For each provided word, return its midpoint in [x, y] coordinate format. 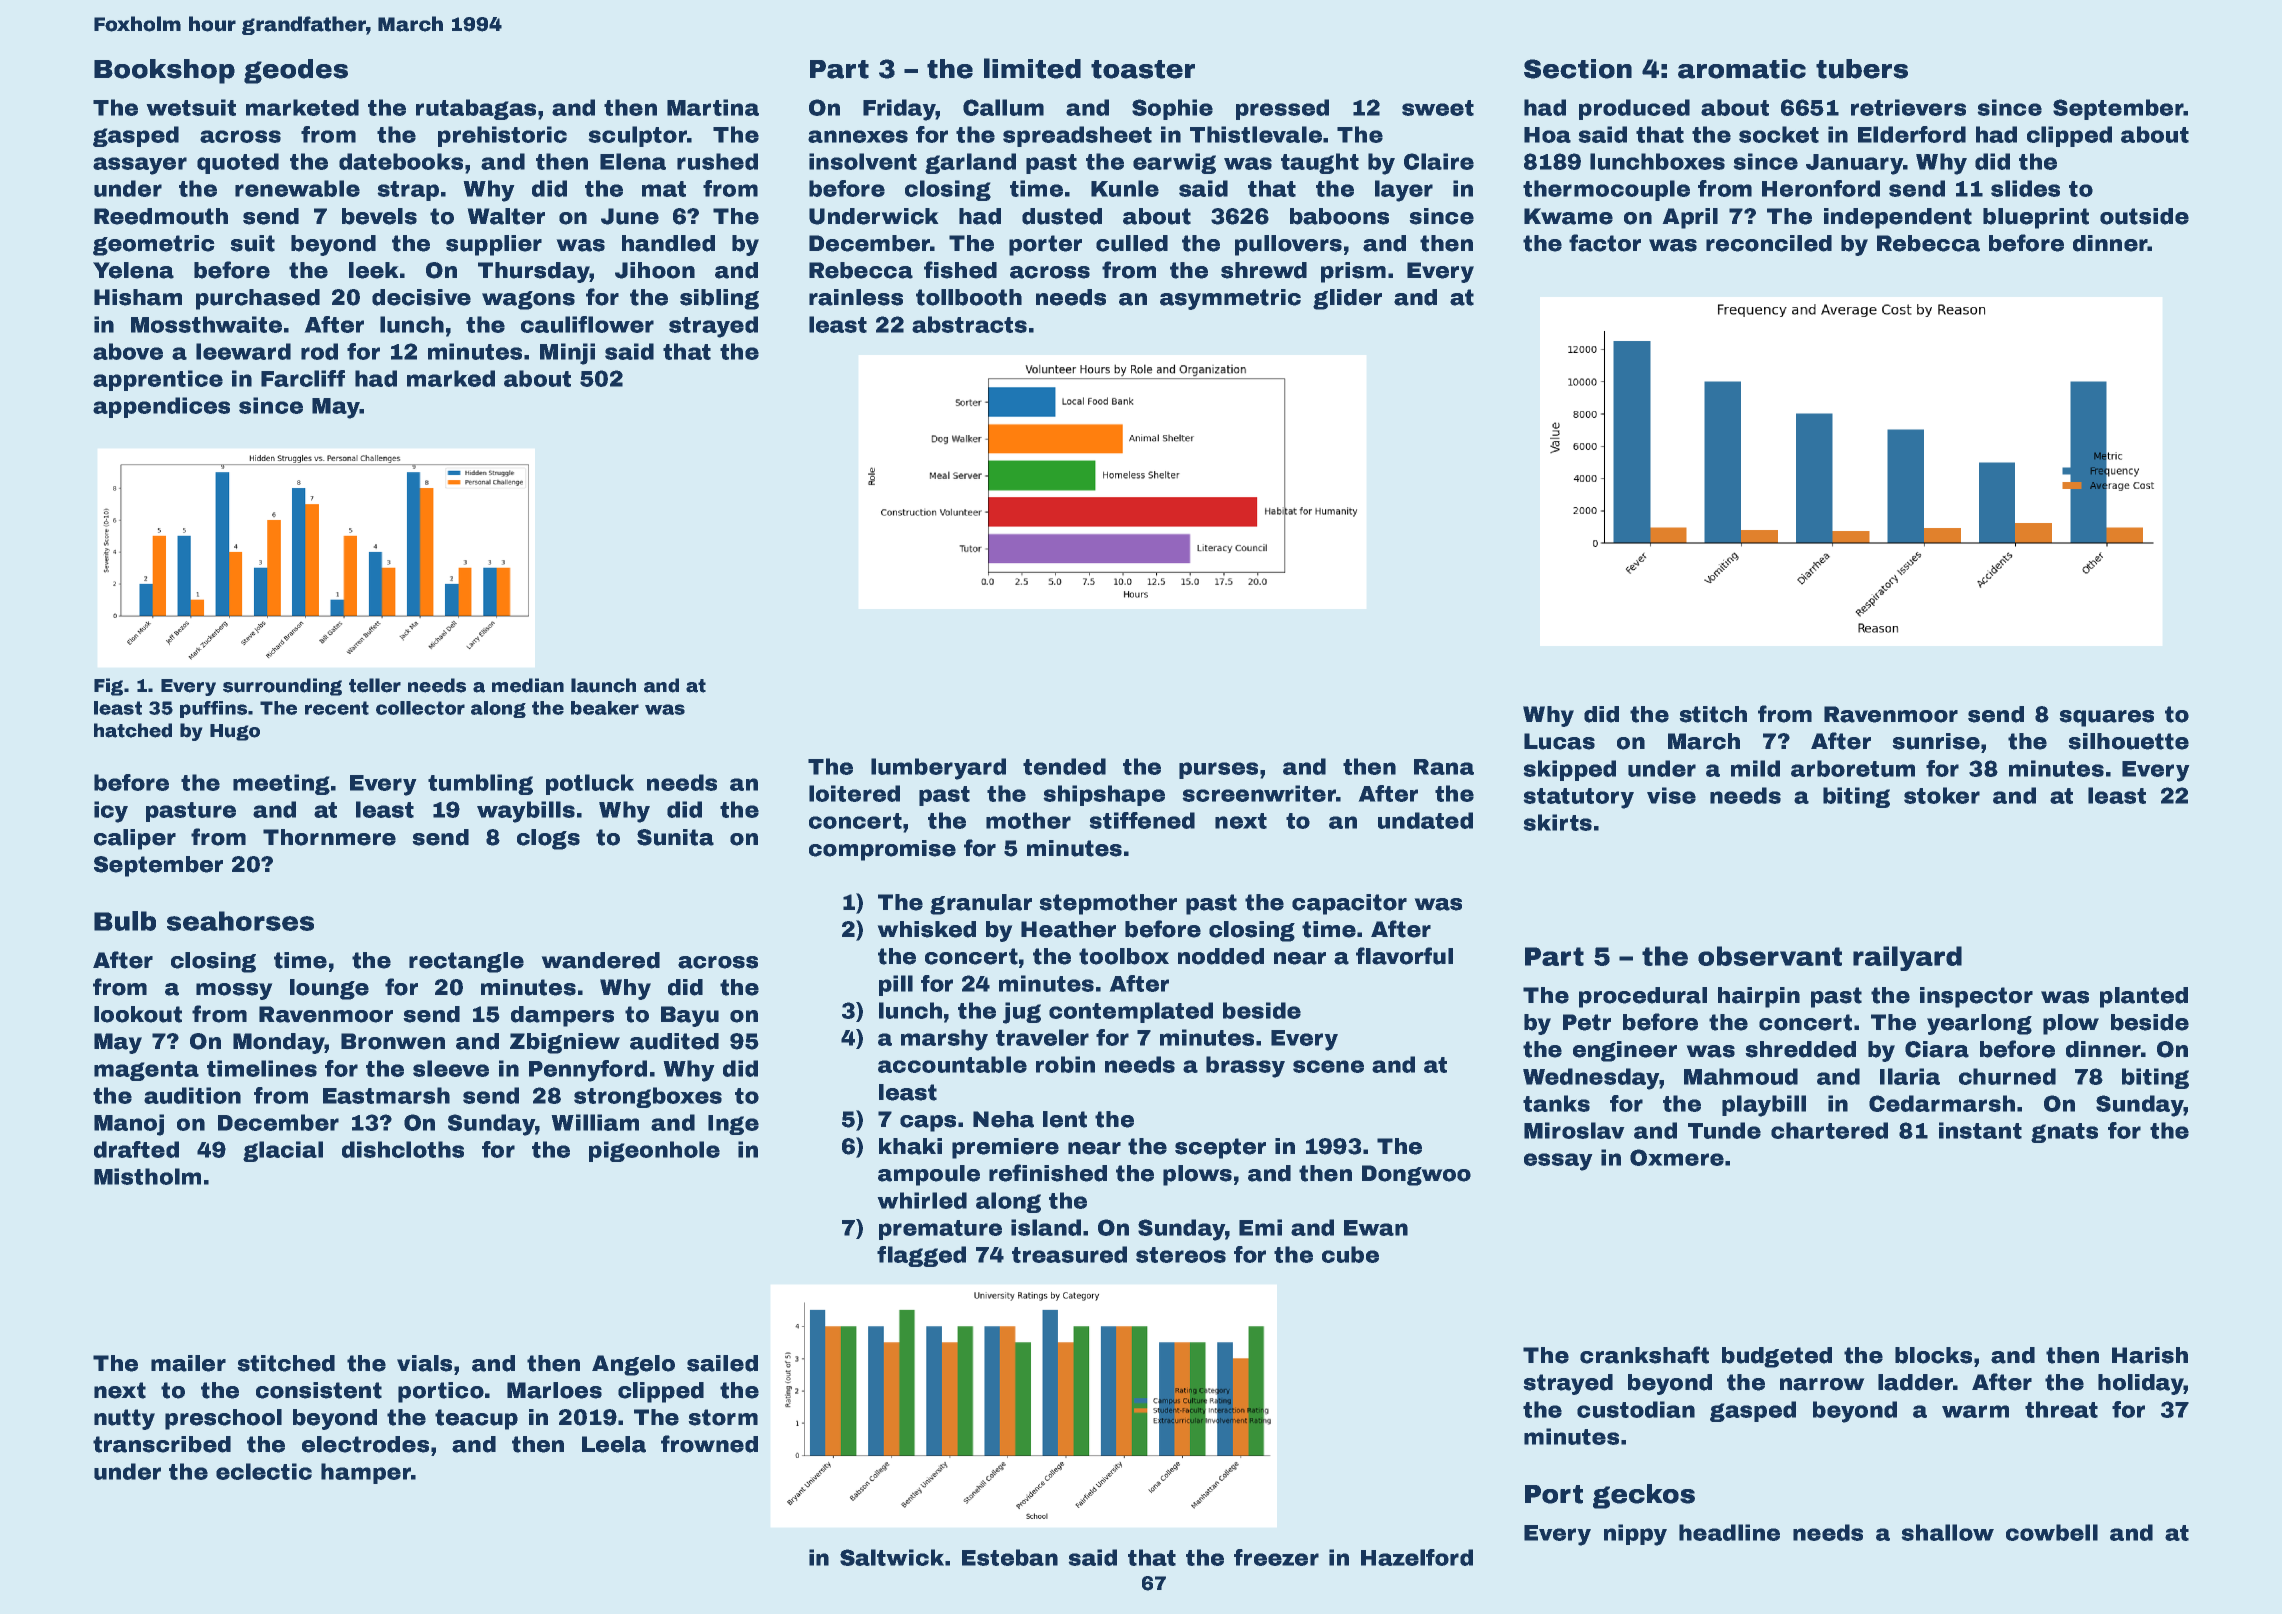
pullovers [1288, 245]
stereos [1181, 1255]
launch [603, 685]
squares [2106, 718]
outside [2144, 216]
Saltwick [892, 1557]
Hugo [235, 732]
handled [668, 243]
